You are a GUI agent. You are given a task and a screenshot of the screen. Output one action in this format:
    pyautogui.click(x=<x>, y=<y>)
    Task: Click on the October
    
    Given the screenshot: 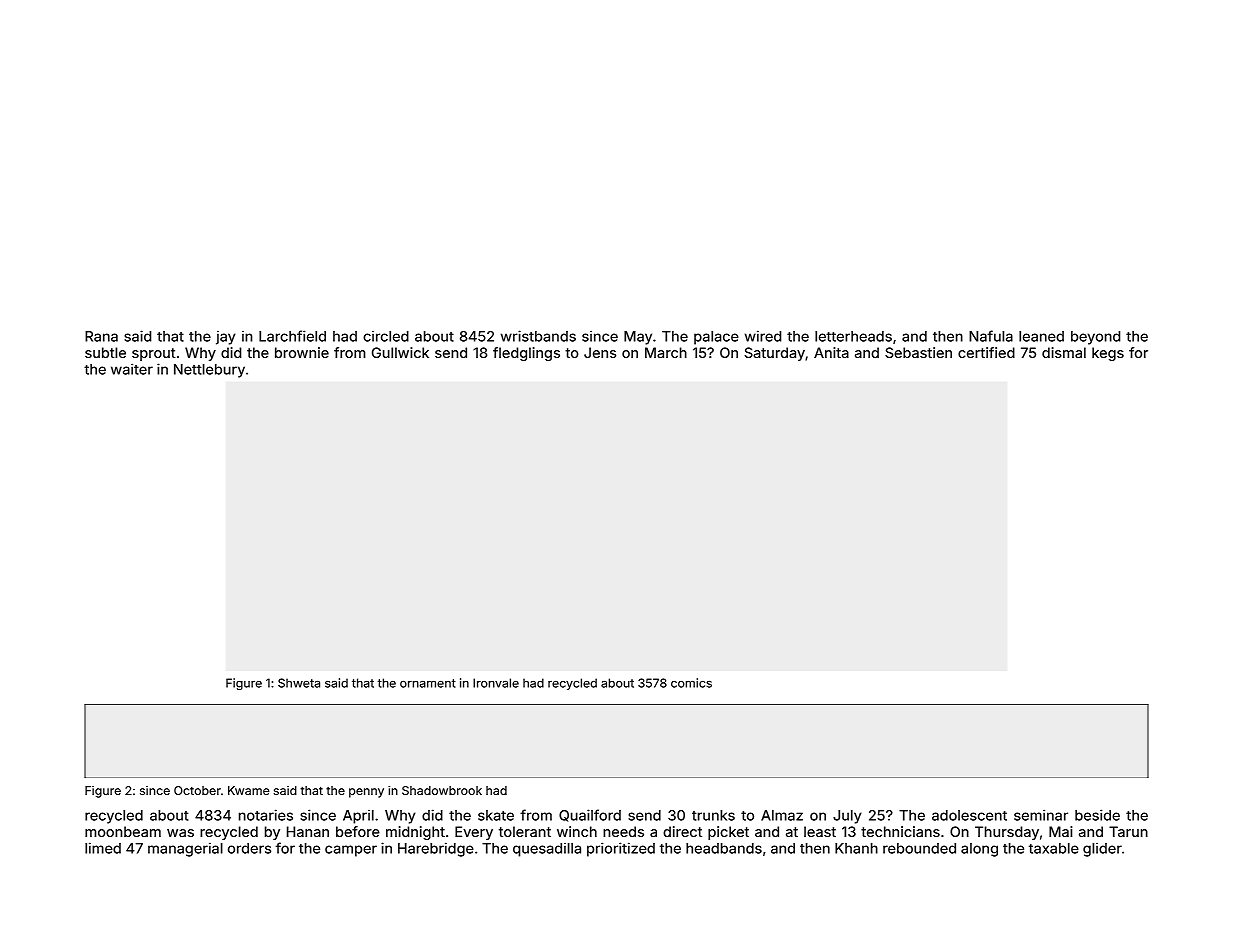 What is the action you would take?
    pyautogui.click(x=197, y=790)
